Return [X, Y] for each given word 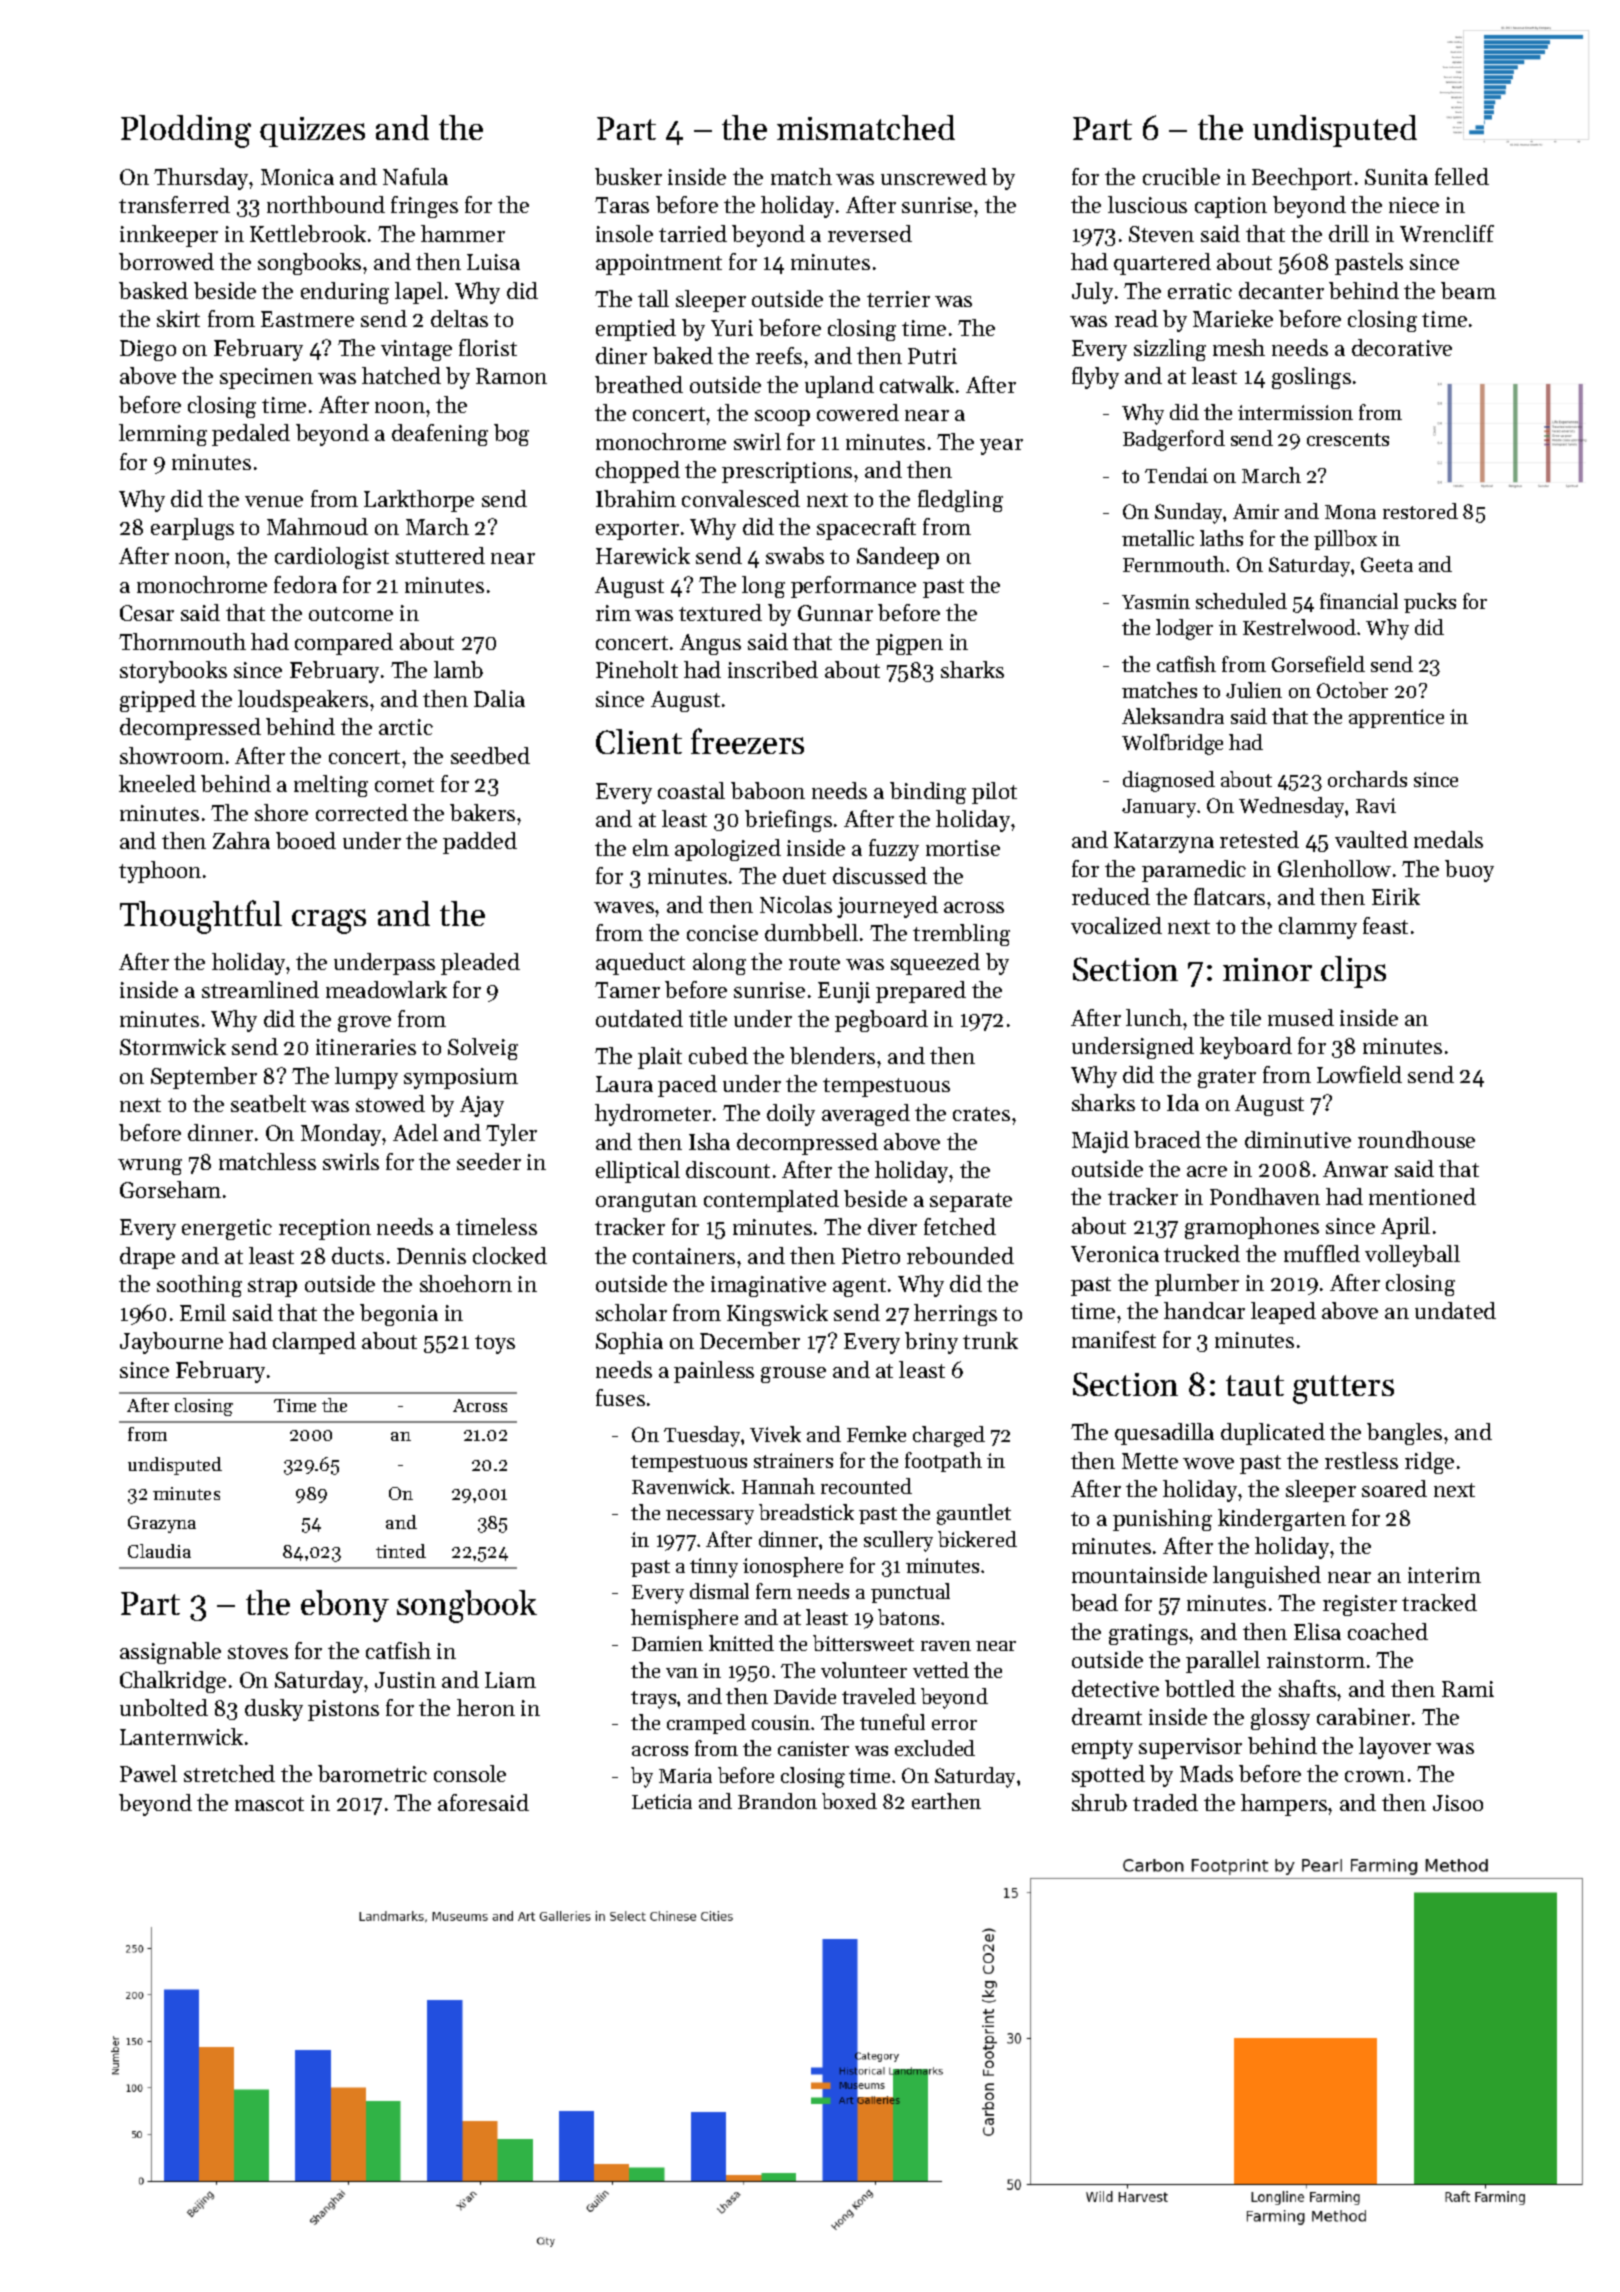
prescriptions [787, 472]
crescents [1348, 439]
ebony [345, 1606]
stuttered [440, 555]
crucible [1181, 176]
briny [931, 1343]
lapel [419, 293]
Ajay [482, 1106]
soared [1394, 1488]
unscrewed [934, 176]
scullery [898, 1541]
